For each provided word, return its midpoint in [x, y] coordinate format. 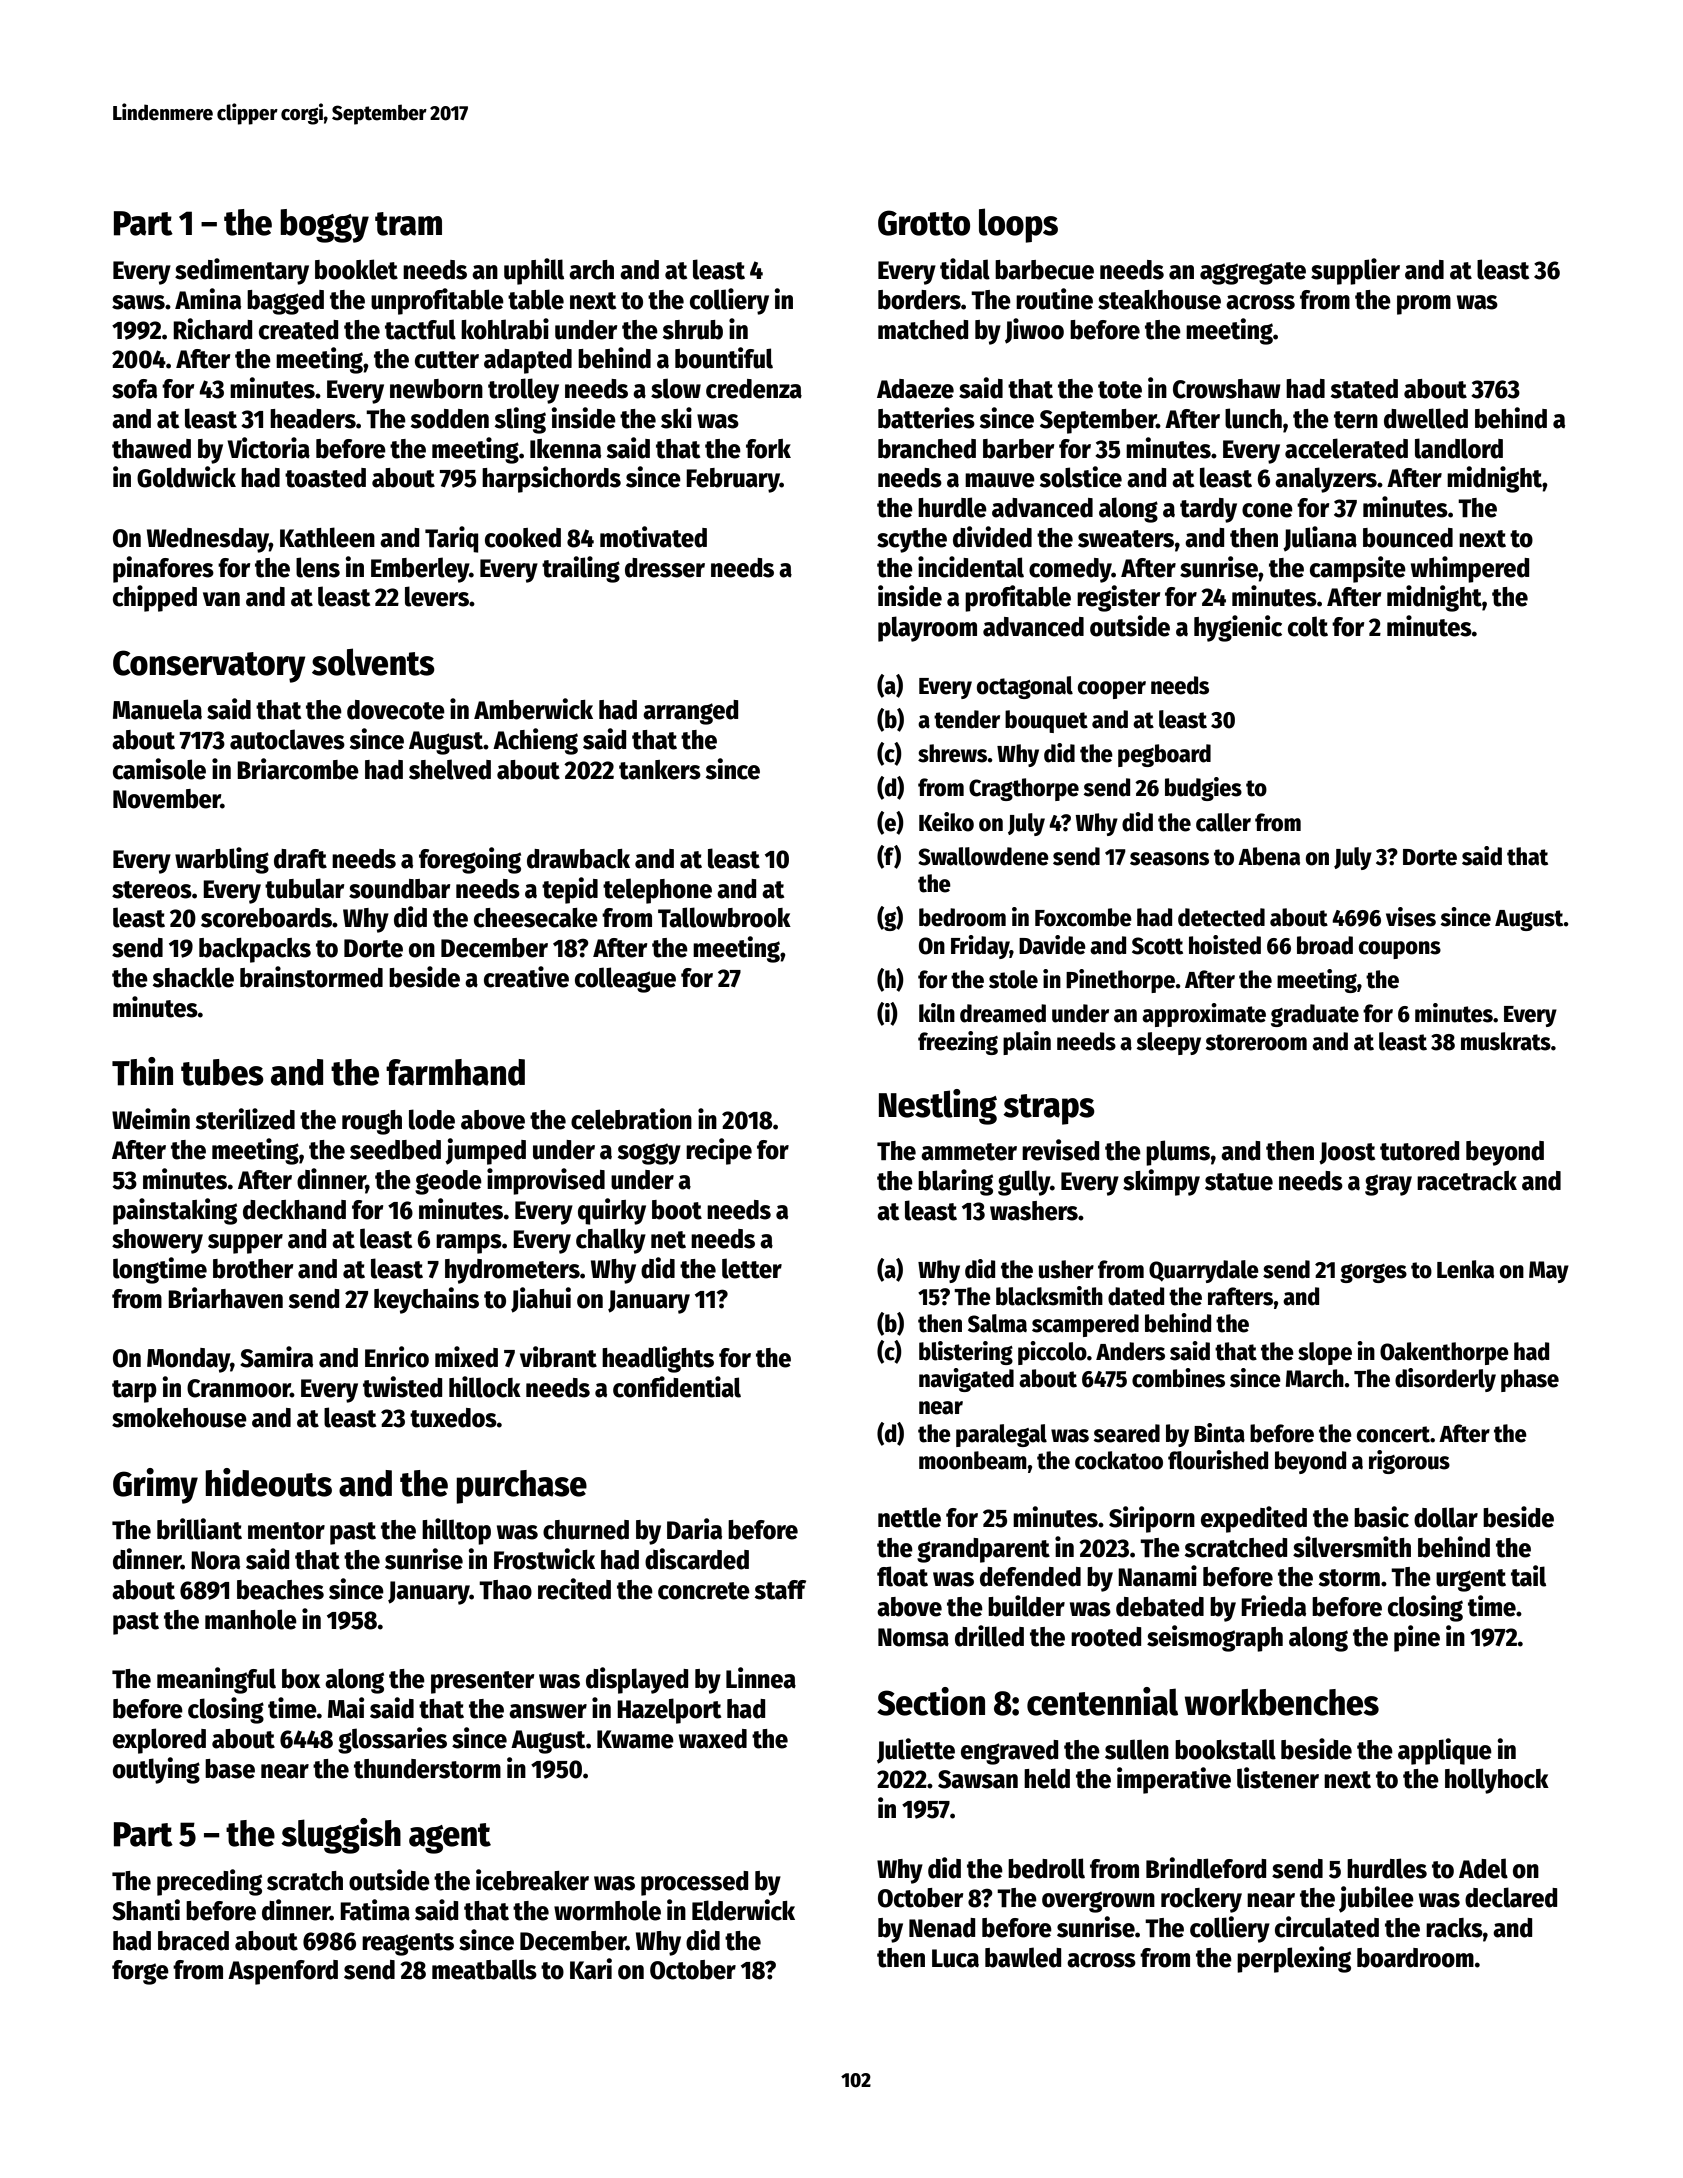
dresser [665, 568]
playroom [927, 629]
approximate [1204, 1015]
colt [1308, 626]
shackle [193, 977]
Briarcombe [298, 769]
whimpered [1470, 569]
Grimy [155, 1486]
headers [313, 419]
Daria [694, 1529]
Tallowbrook [724, 917]
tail [1528, 1576]
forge [140, 1972]
